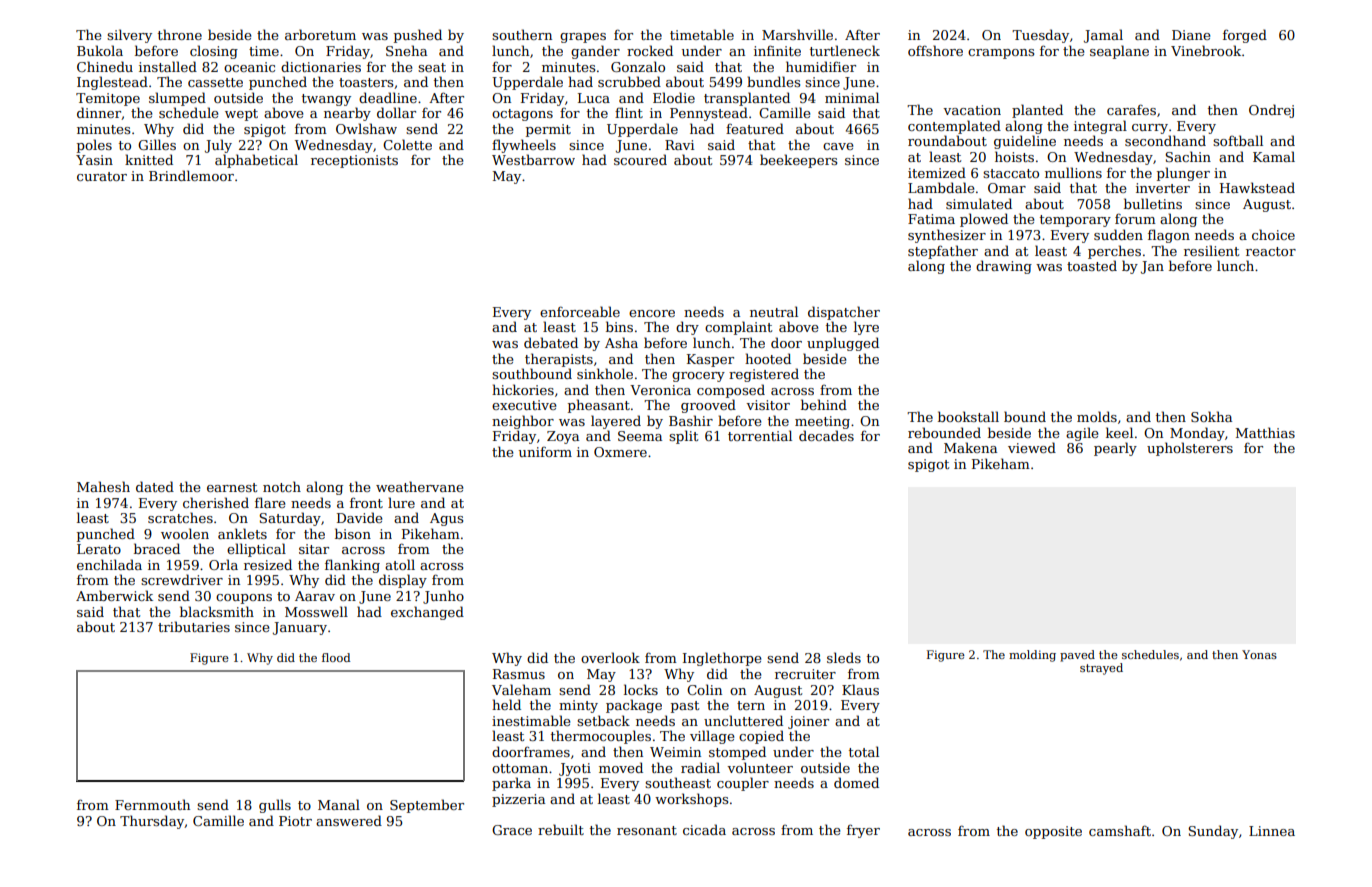  I want to click on flood, so click(336, 657).
